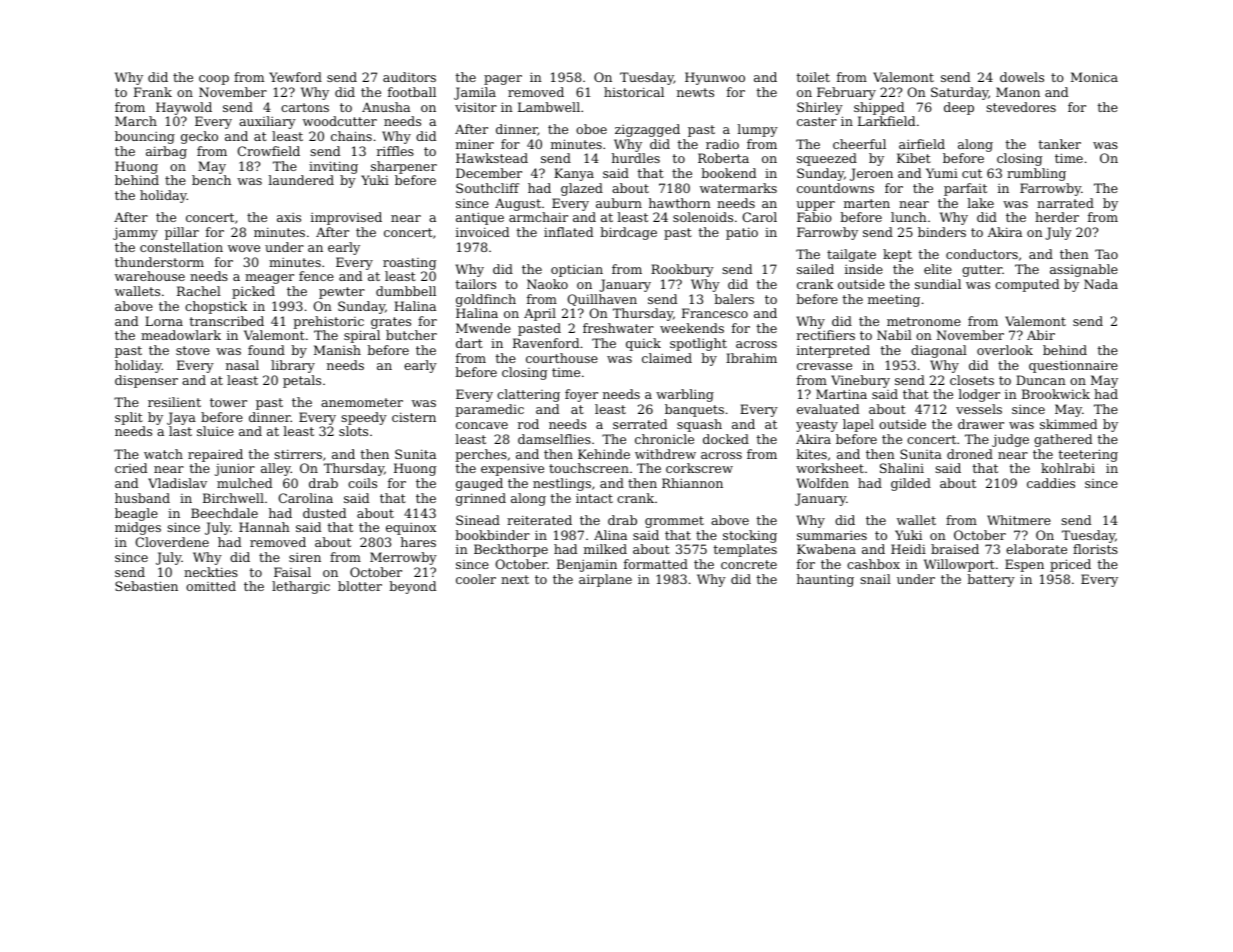 The height and width of the document is (952, 1233). I want to click on questionnaire, so click(1073, 366).
